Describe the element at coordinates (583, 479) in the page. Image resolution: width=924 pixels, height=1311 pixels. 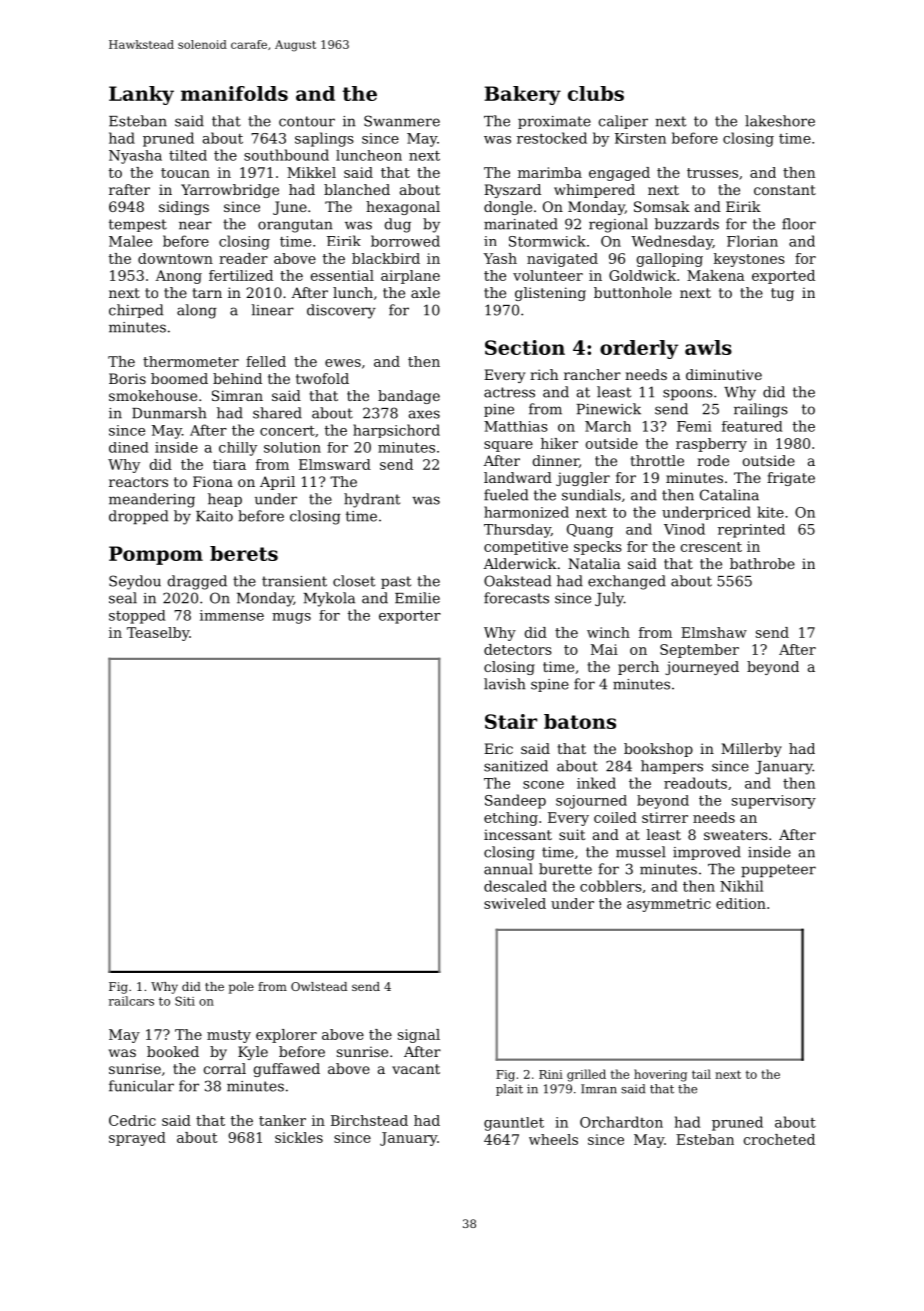
I see `juggler` at that location.
